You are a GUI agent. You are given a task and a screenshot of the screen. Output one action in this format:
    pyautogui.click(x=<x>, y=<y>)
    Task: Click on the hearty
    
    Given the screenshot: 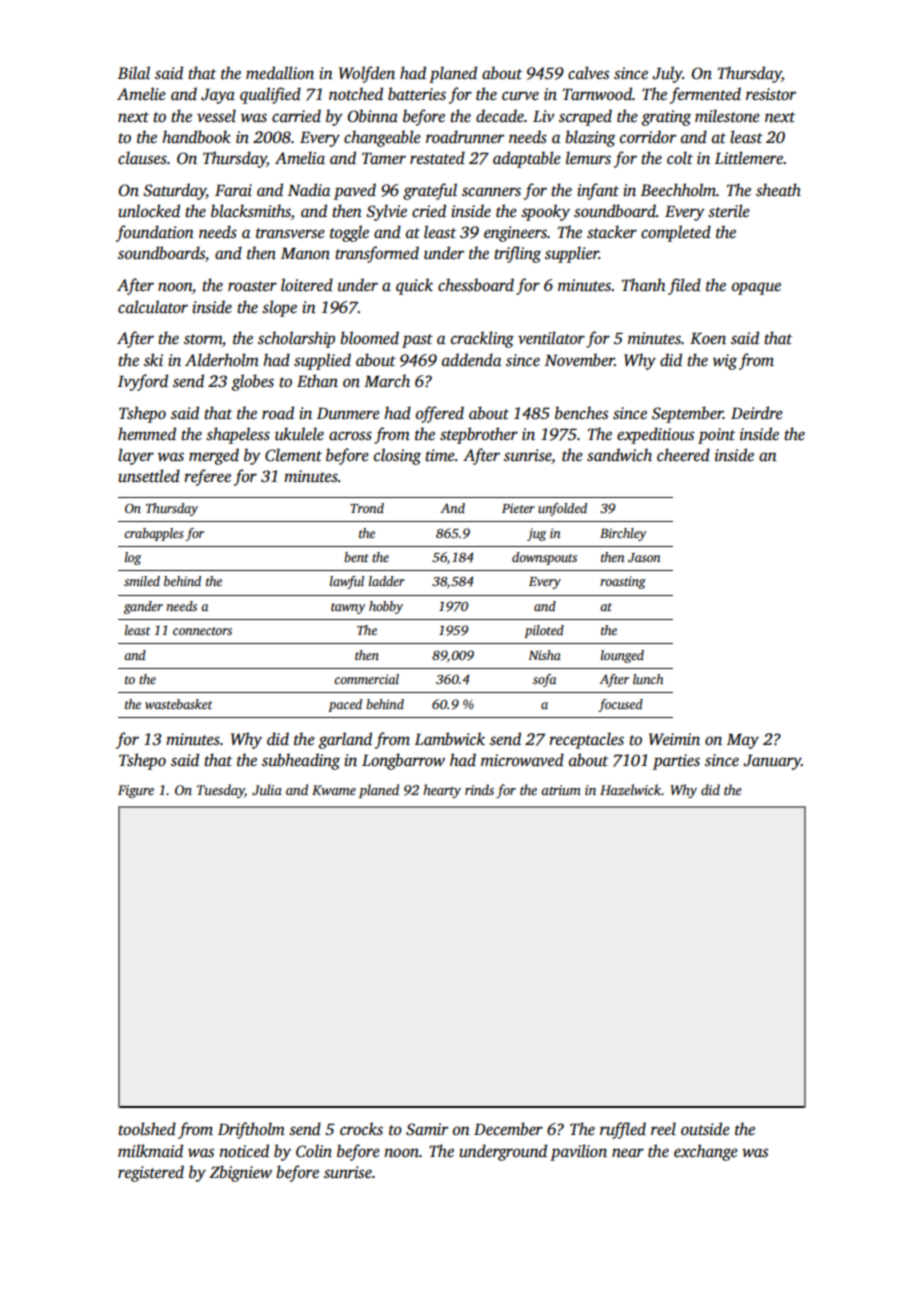 What is the action you would take?
    pyautogui.click(x=442, y=791)
